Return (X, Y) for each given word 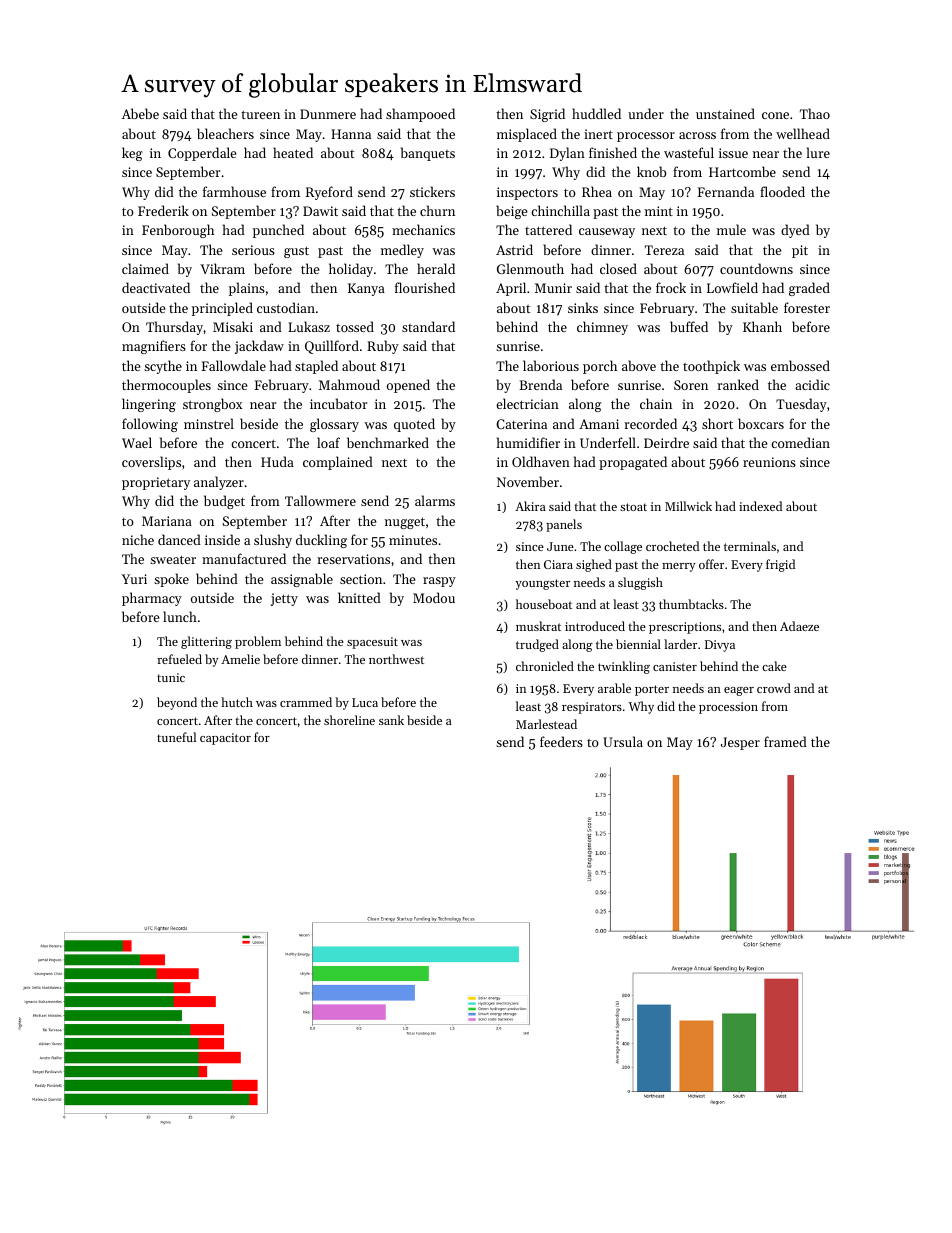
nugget (405, 523)
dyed (795, 231)
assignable (302, 580)
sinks (583, 307)
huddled (596, 113)
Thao (815, 113)
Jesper (740, 743)
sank (391, 720)
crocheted (672, 546)
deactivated (156, 287)
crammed (306, 702)
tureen (260, 114)
